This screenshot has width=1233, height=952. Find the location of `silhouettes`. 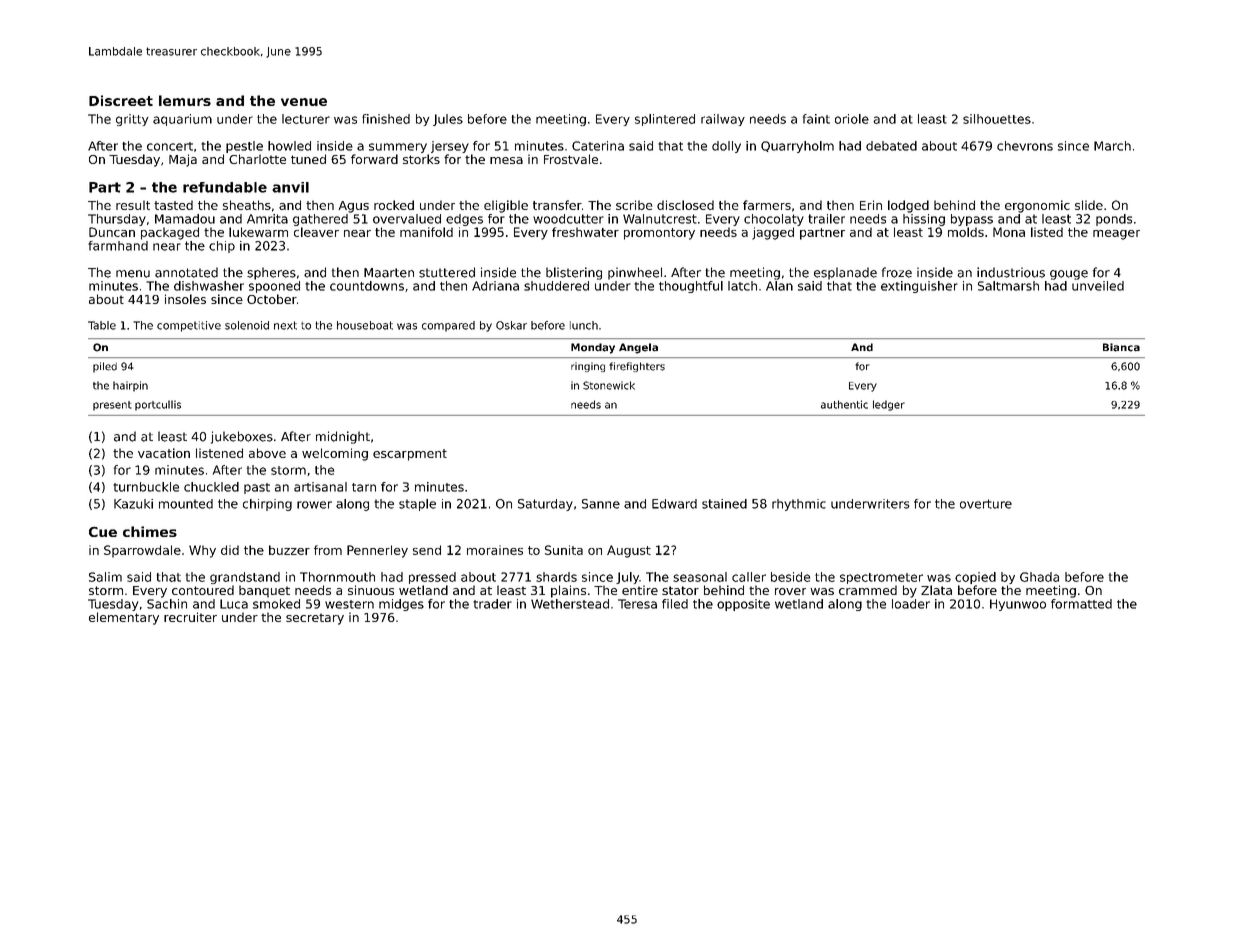

silhouettes is located at coordinates (997, 119).
